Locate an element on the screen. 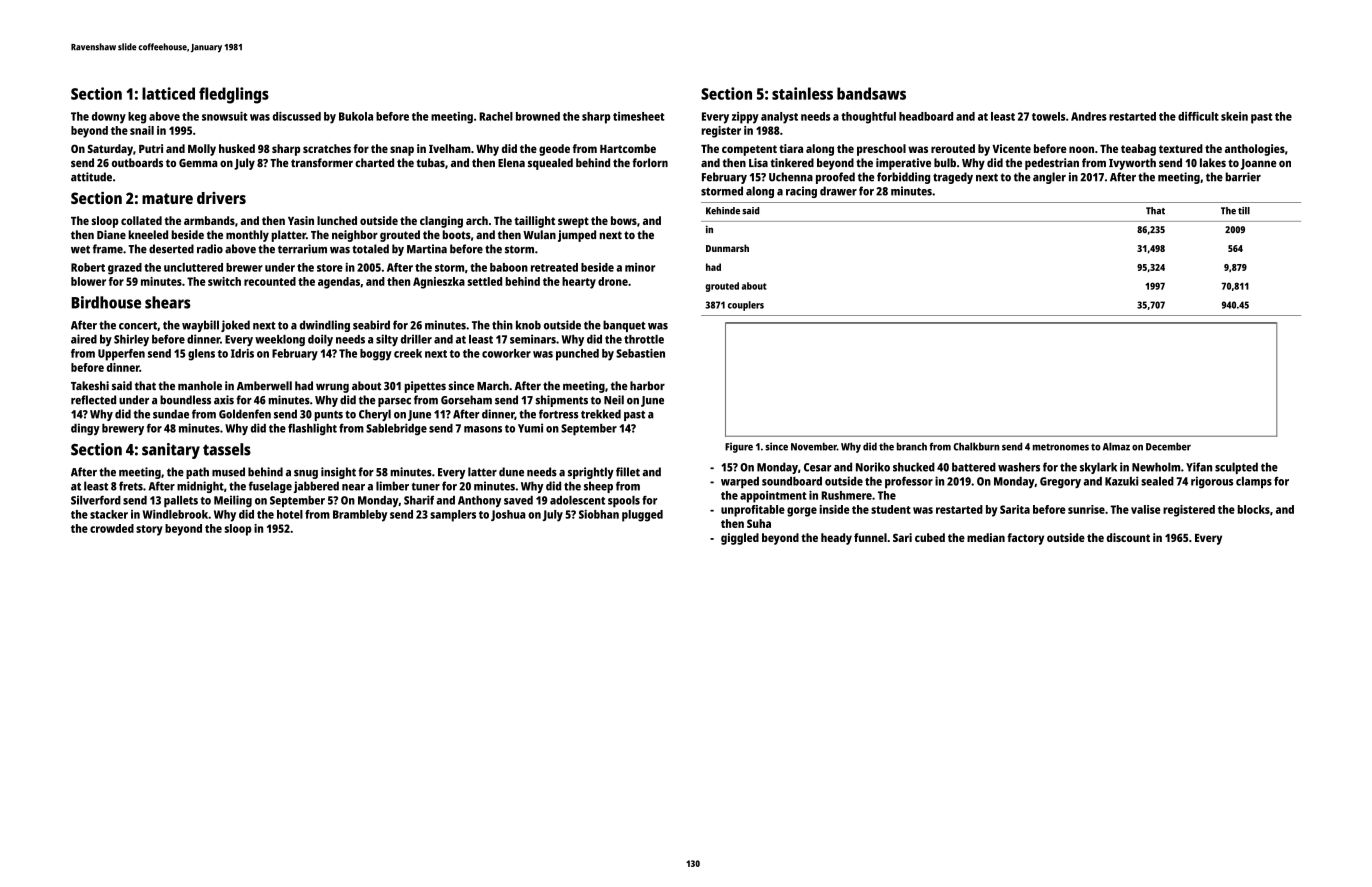 The image size is (1372, 887). latticed is located at coordinates (168, 93).
